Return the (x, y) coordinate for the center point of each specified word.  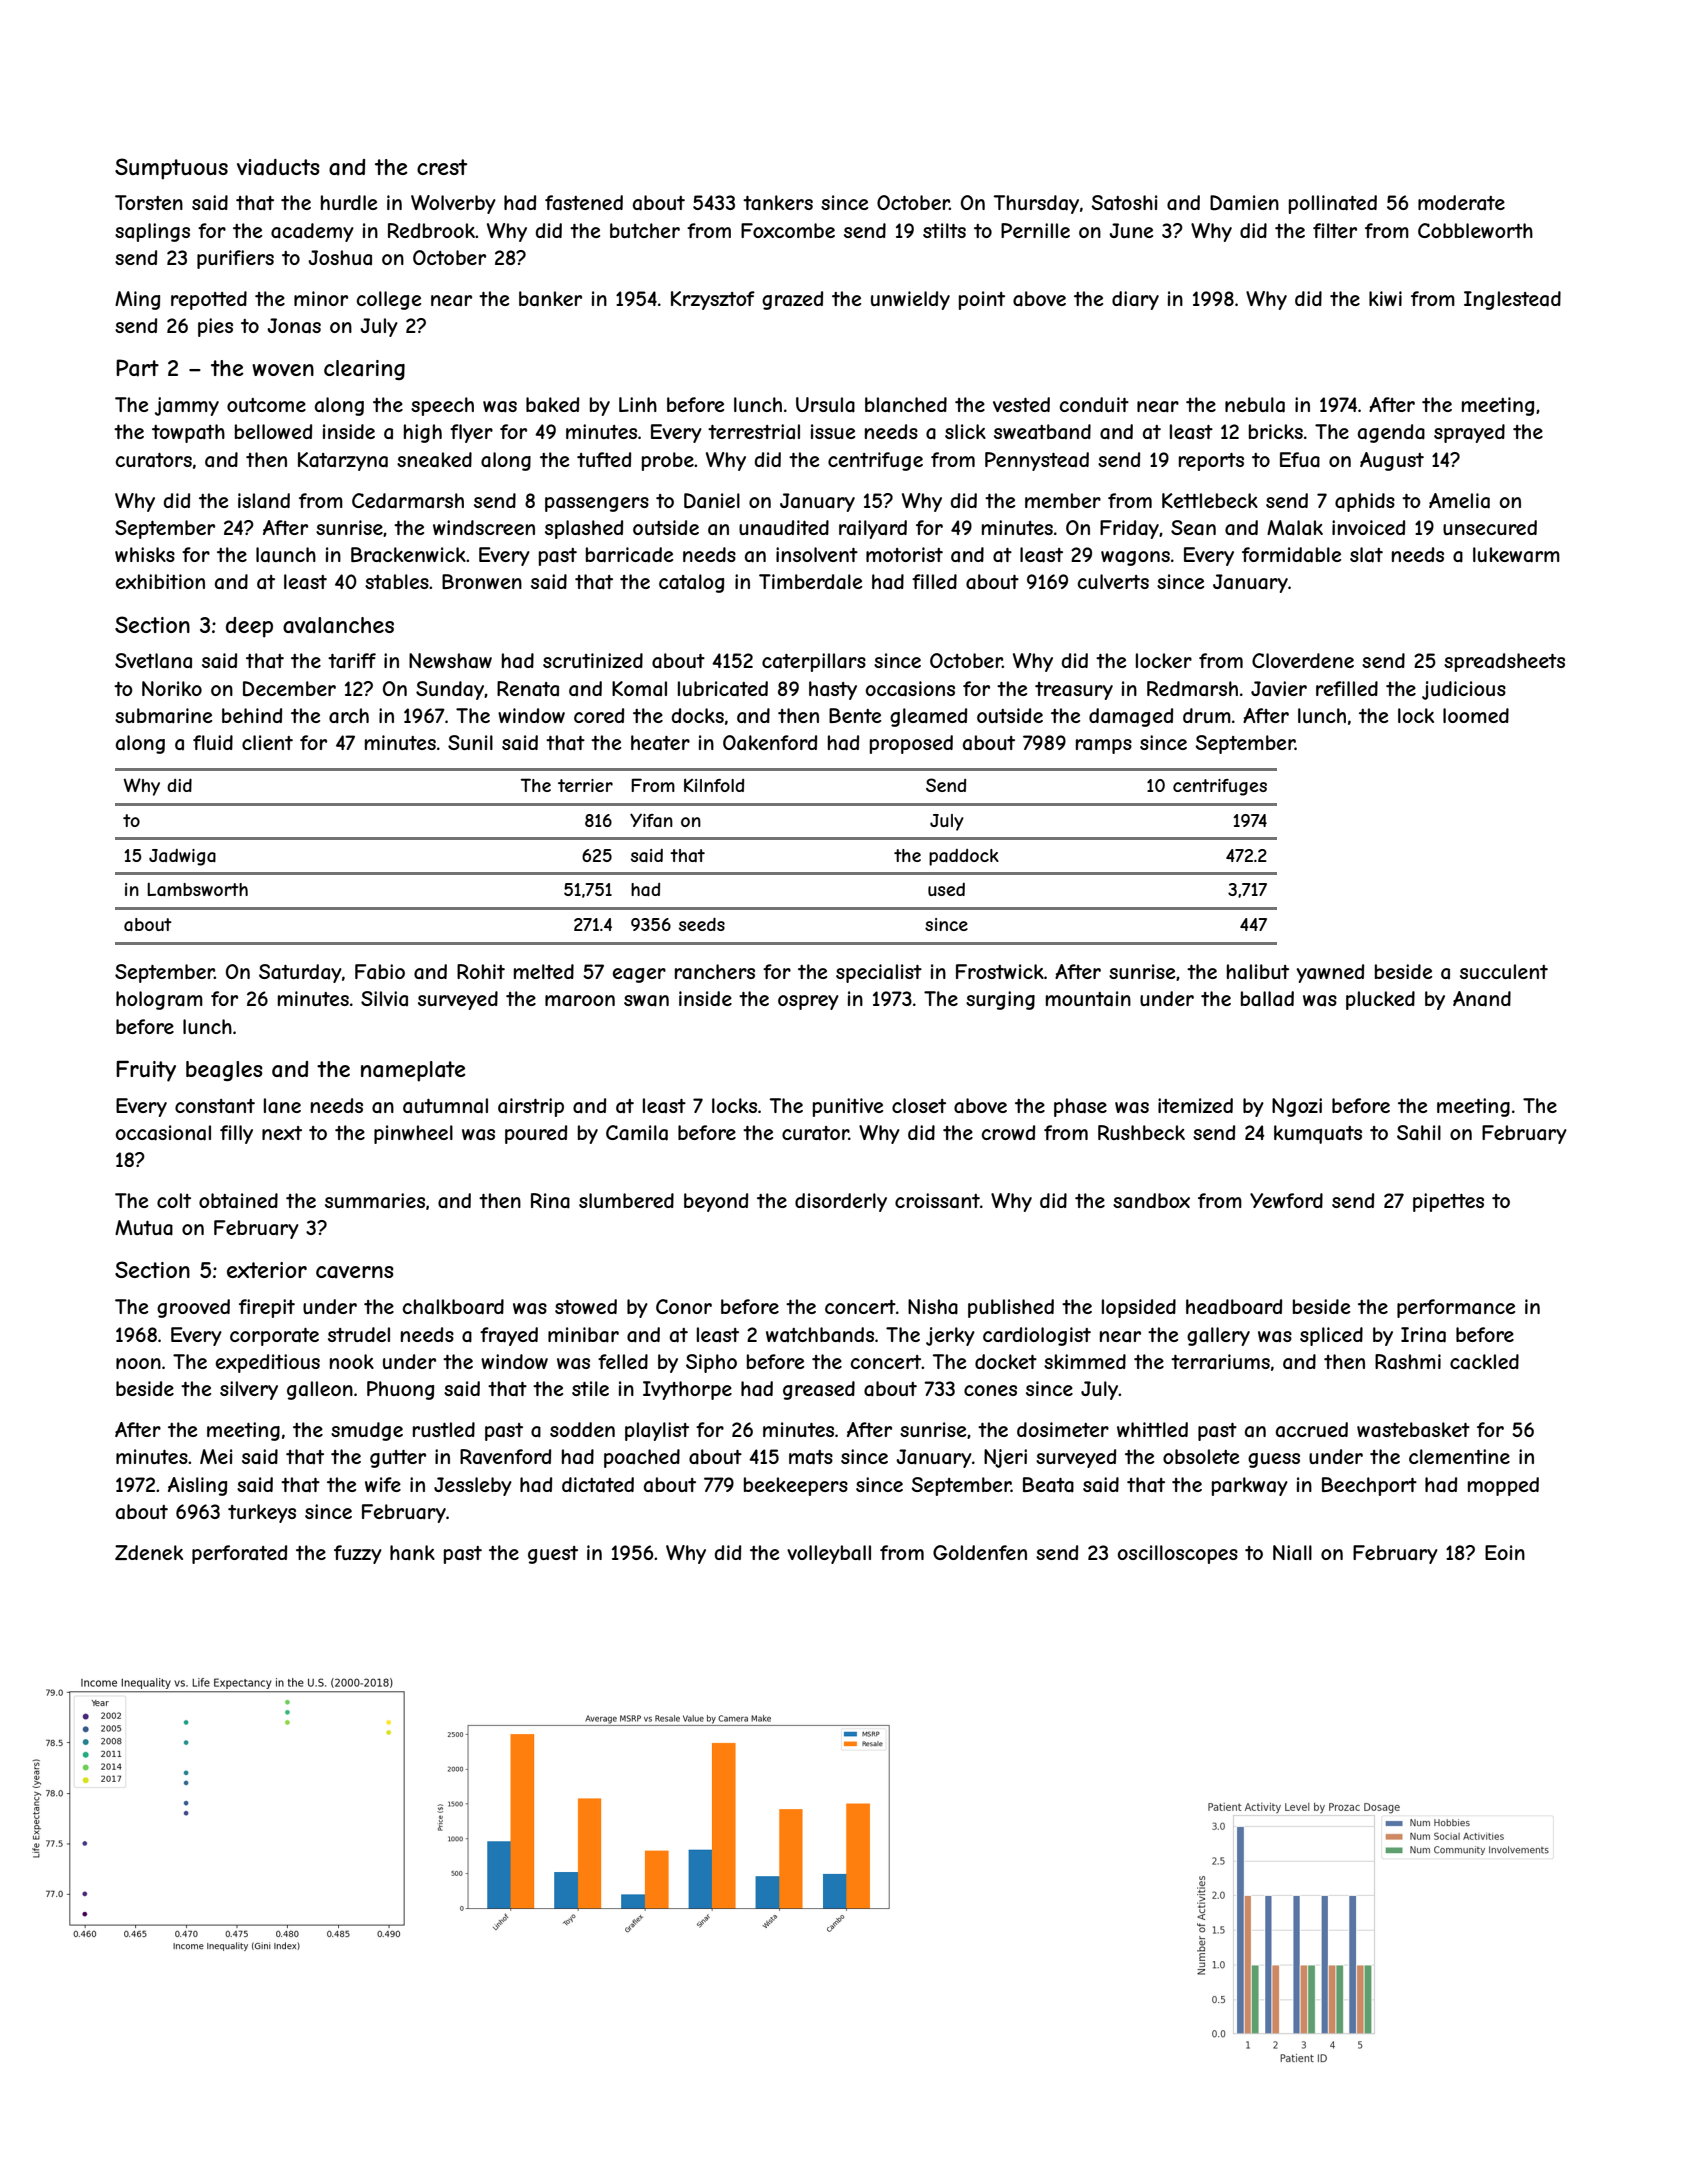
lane (282, 1106)
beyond (716, 1202)
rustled (444, 1429)
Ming (137, 300)
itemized (1195, 1105)
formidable (1291, 555)
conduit (1094, 404)
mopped (1503, 1486)
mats (811, 1457)
